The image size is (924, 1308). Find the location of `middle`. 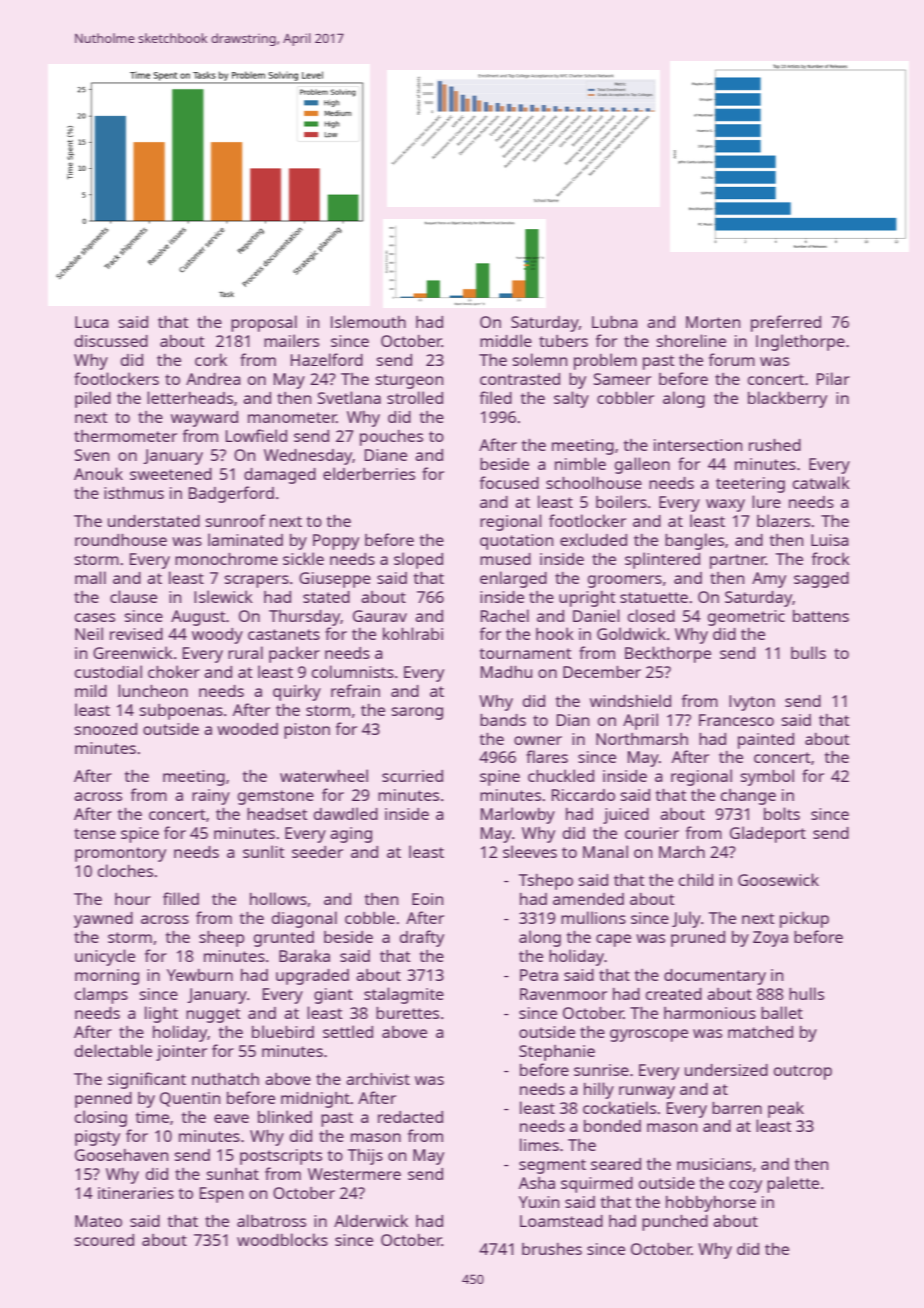

middle is located at coordinates (506, 340).
